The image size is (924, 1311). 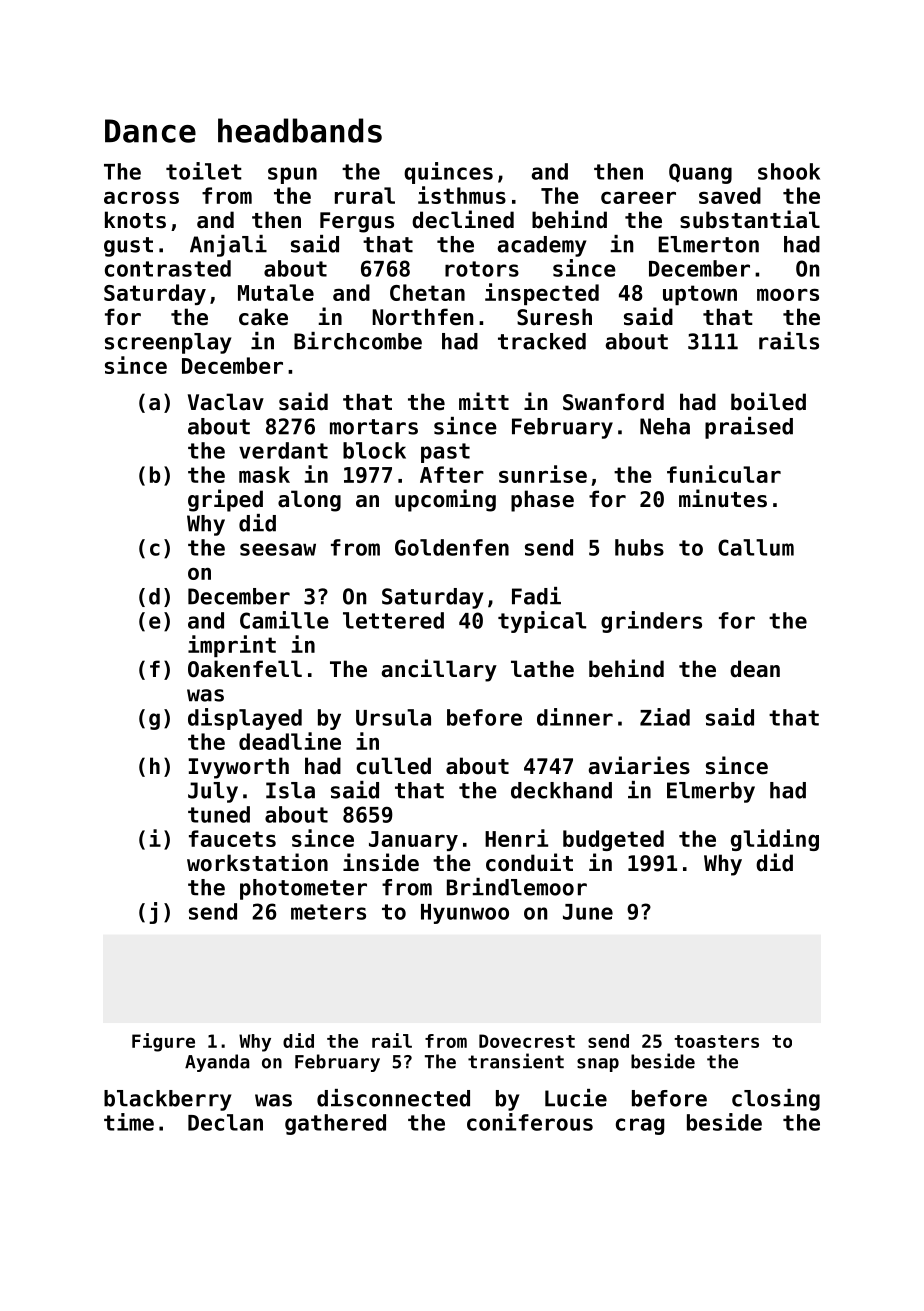 I want to click on transient, so click(x=516, y=1061).
